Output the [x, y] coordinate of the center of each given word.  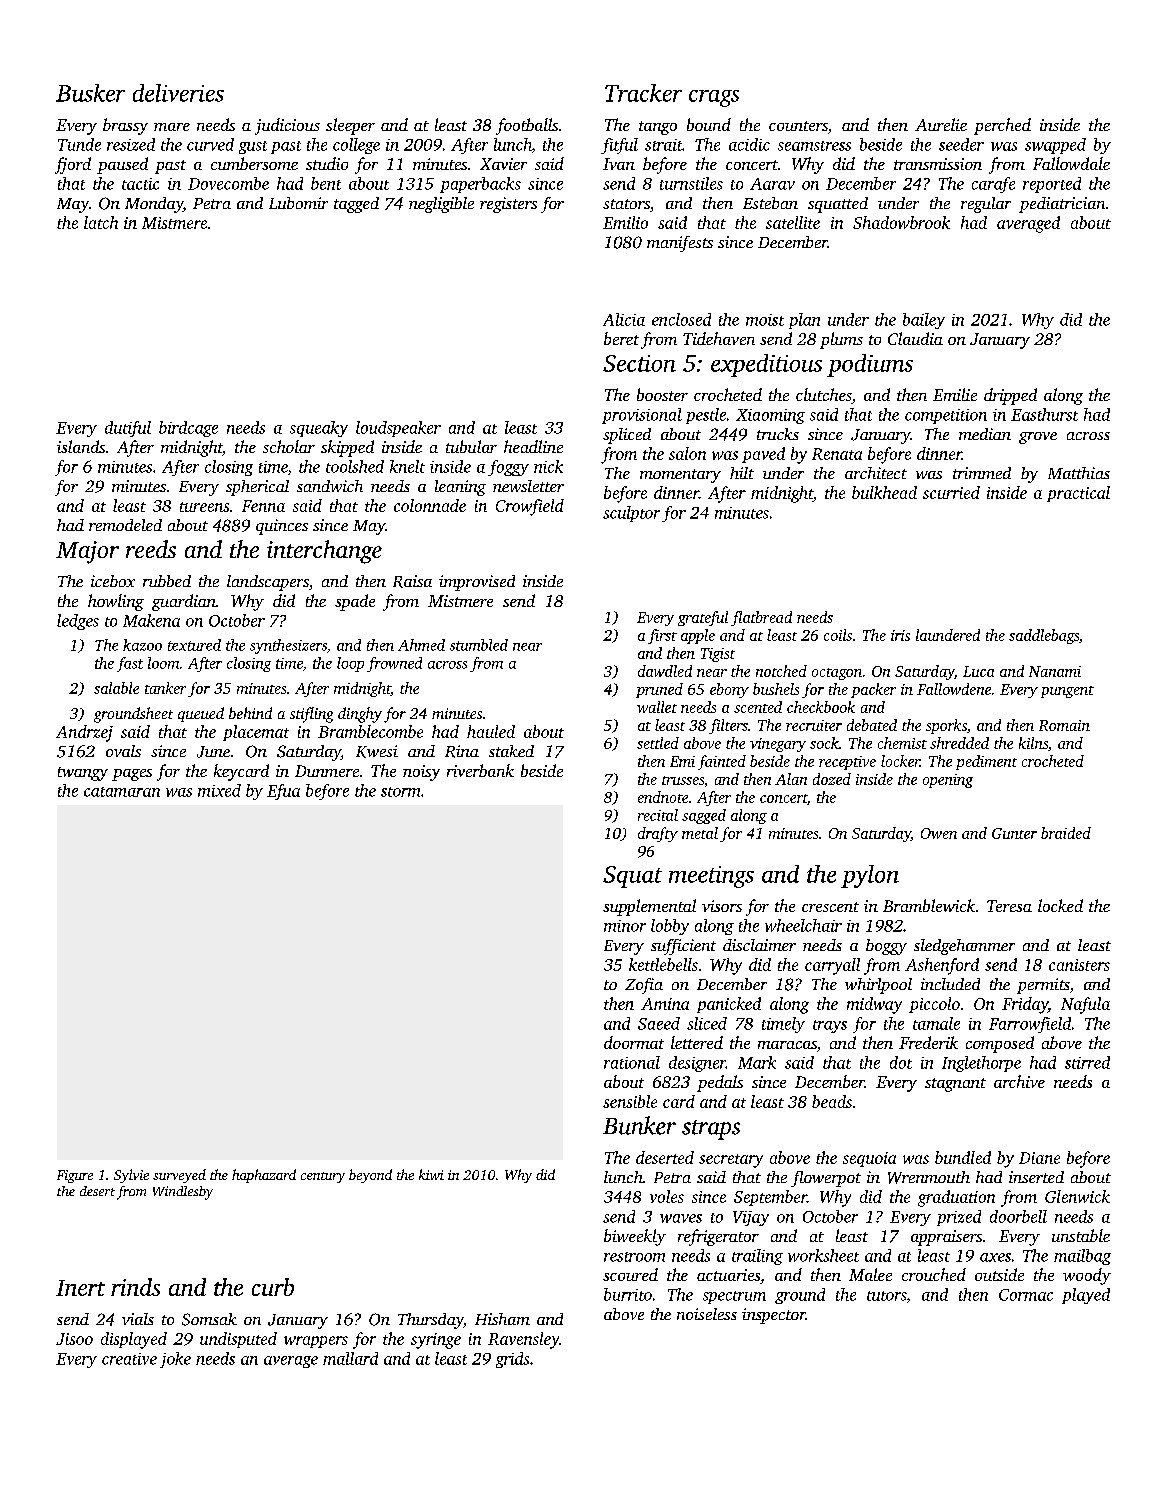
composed [1000, 1044]
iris [900, 635]
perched [1002, 126]
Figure [75, 1176]
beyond [370, 1176]
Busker [90, 93]
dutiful [128, 429]
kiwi [431, 1174]
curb [273, 1287]
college [356, 146]
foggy [508, 468]
